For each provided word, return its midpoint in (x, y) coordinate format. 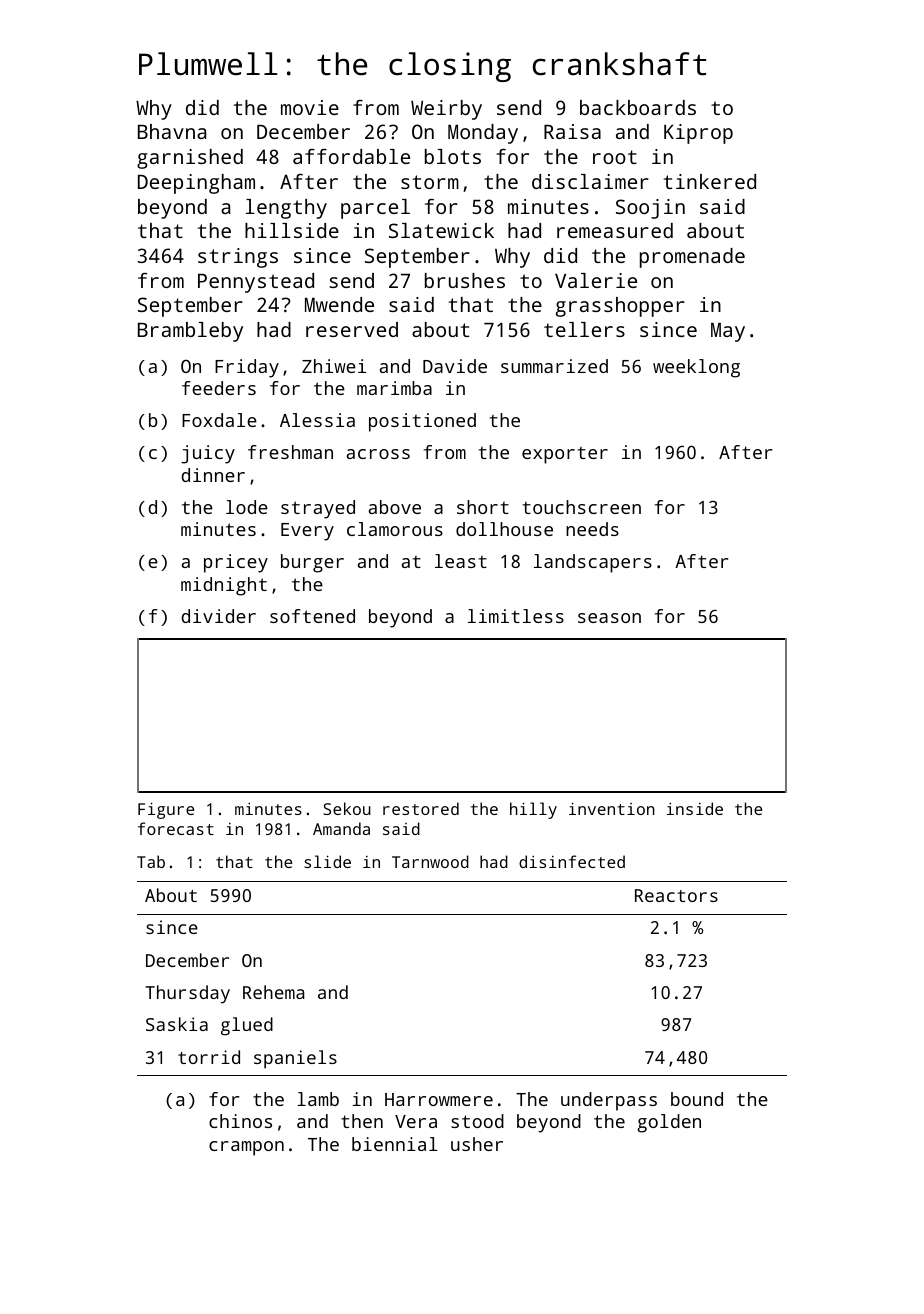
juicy (208, 454)
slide (328, 861)
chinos (240, 1121)
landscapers (593, 563)
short (483, 507)
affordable (351, 156)
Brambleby (190, 332)
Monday (483, 134)
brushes (465, 280)
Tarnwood (430, 861)
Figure (166, 810)
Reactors (676, 895)
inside (695, 808)
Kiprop (698, 134)
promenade (692, 258)
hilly (533, 810)
